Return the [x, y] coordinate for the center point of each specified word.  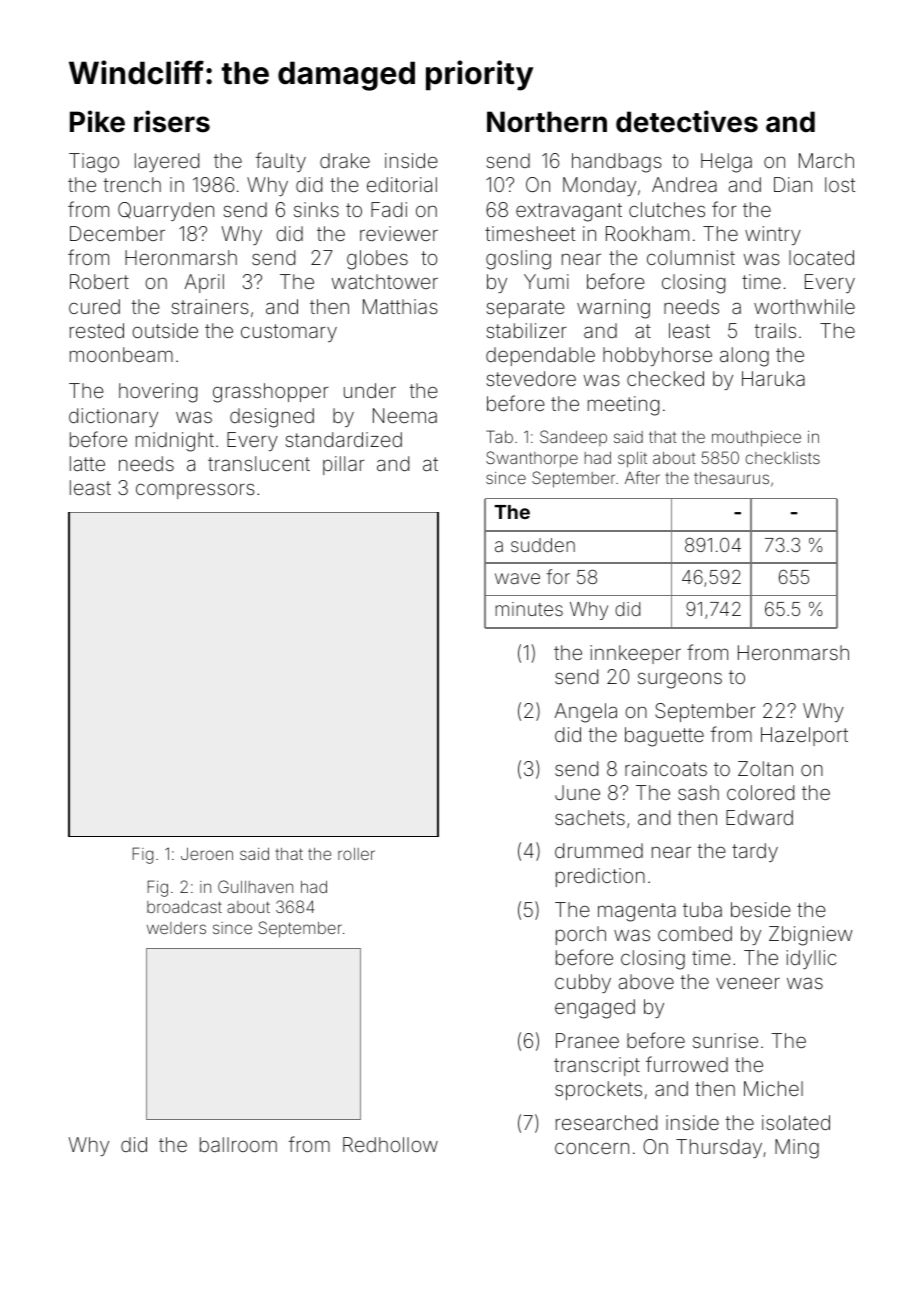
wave [517, 578]
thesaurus [731, 478]
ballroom [238, 1144]
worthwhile [804, 306]
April [204, 283]
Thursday [719, 1148]
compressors [195, 491]
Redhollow [390, 1144]
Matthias [400, 306]
